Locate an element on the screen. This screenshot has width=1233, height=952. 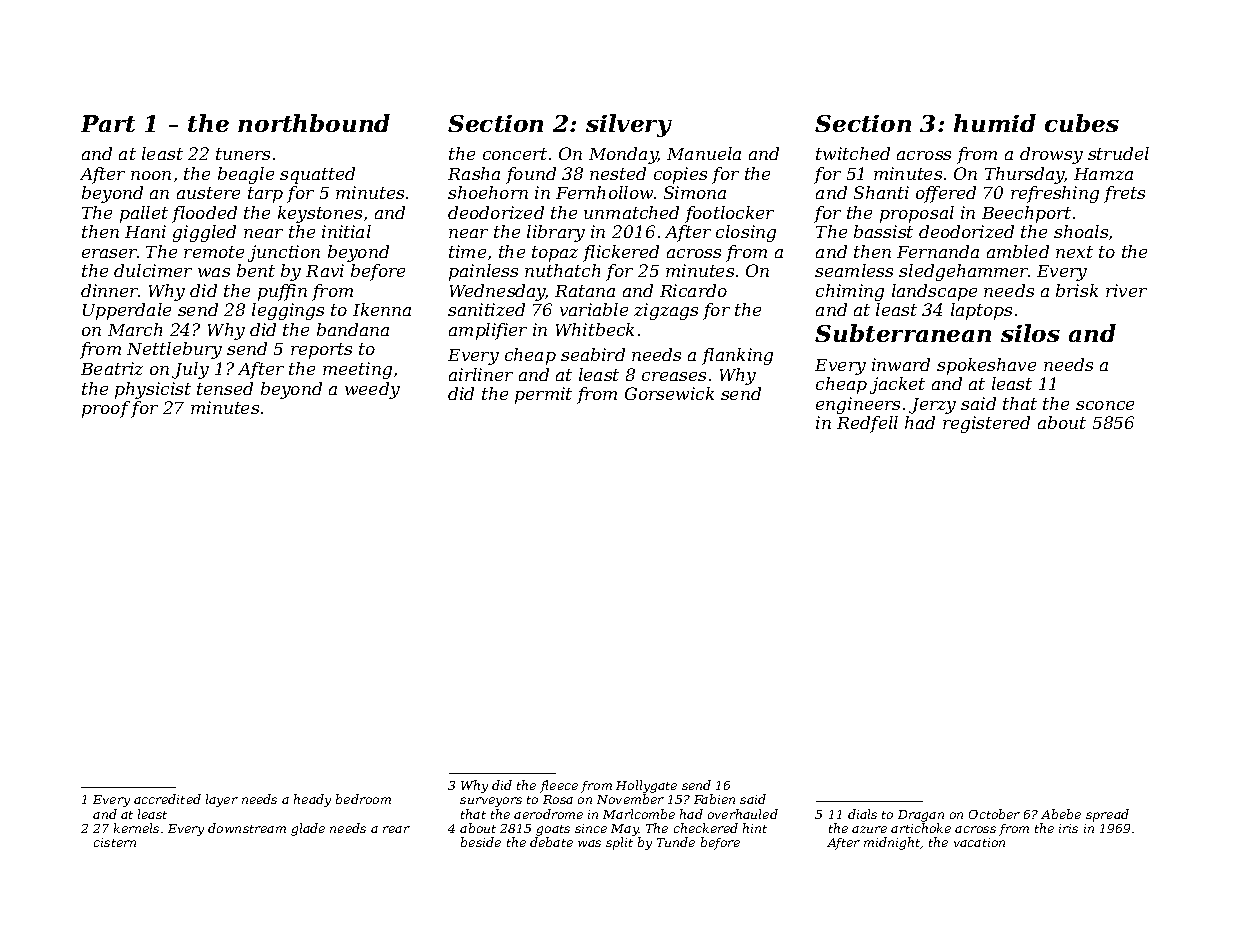
variable is located at coordinates (594, 309).
